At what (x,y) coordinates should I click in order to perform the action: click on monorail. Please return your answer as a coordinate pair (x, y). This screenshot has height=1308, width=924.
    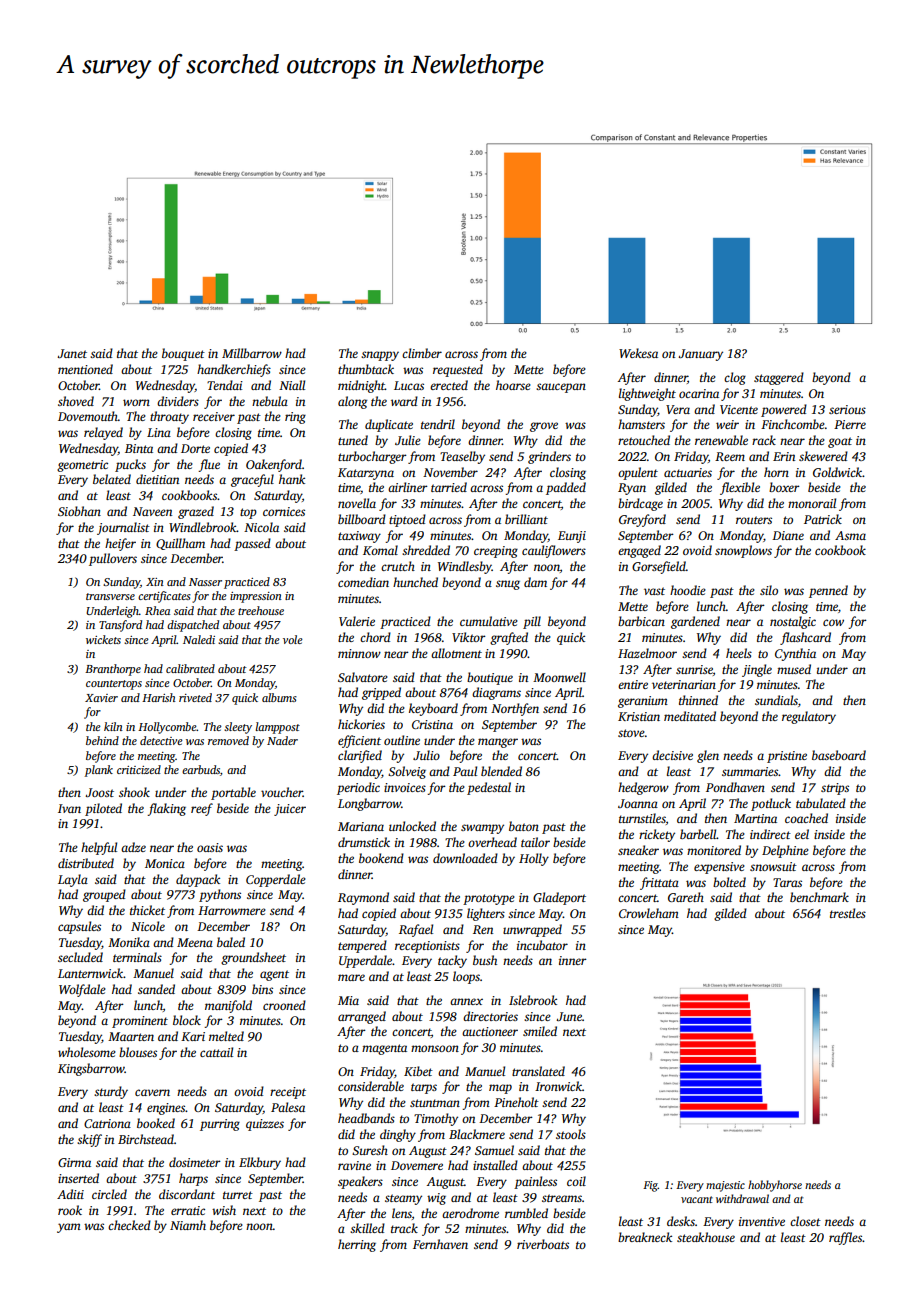
    Looking at the image, I should click on (812, 503).
